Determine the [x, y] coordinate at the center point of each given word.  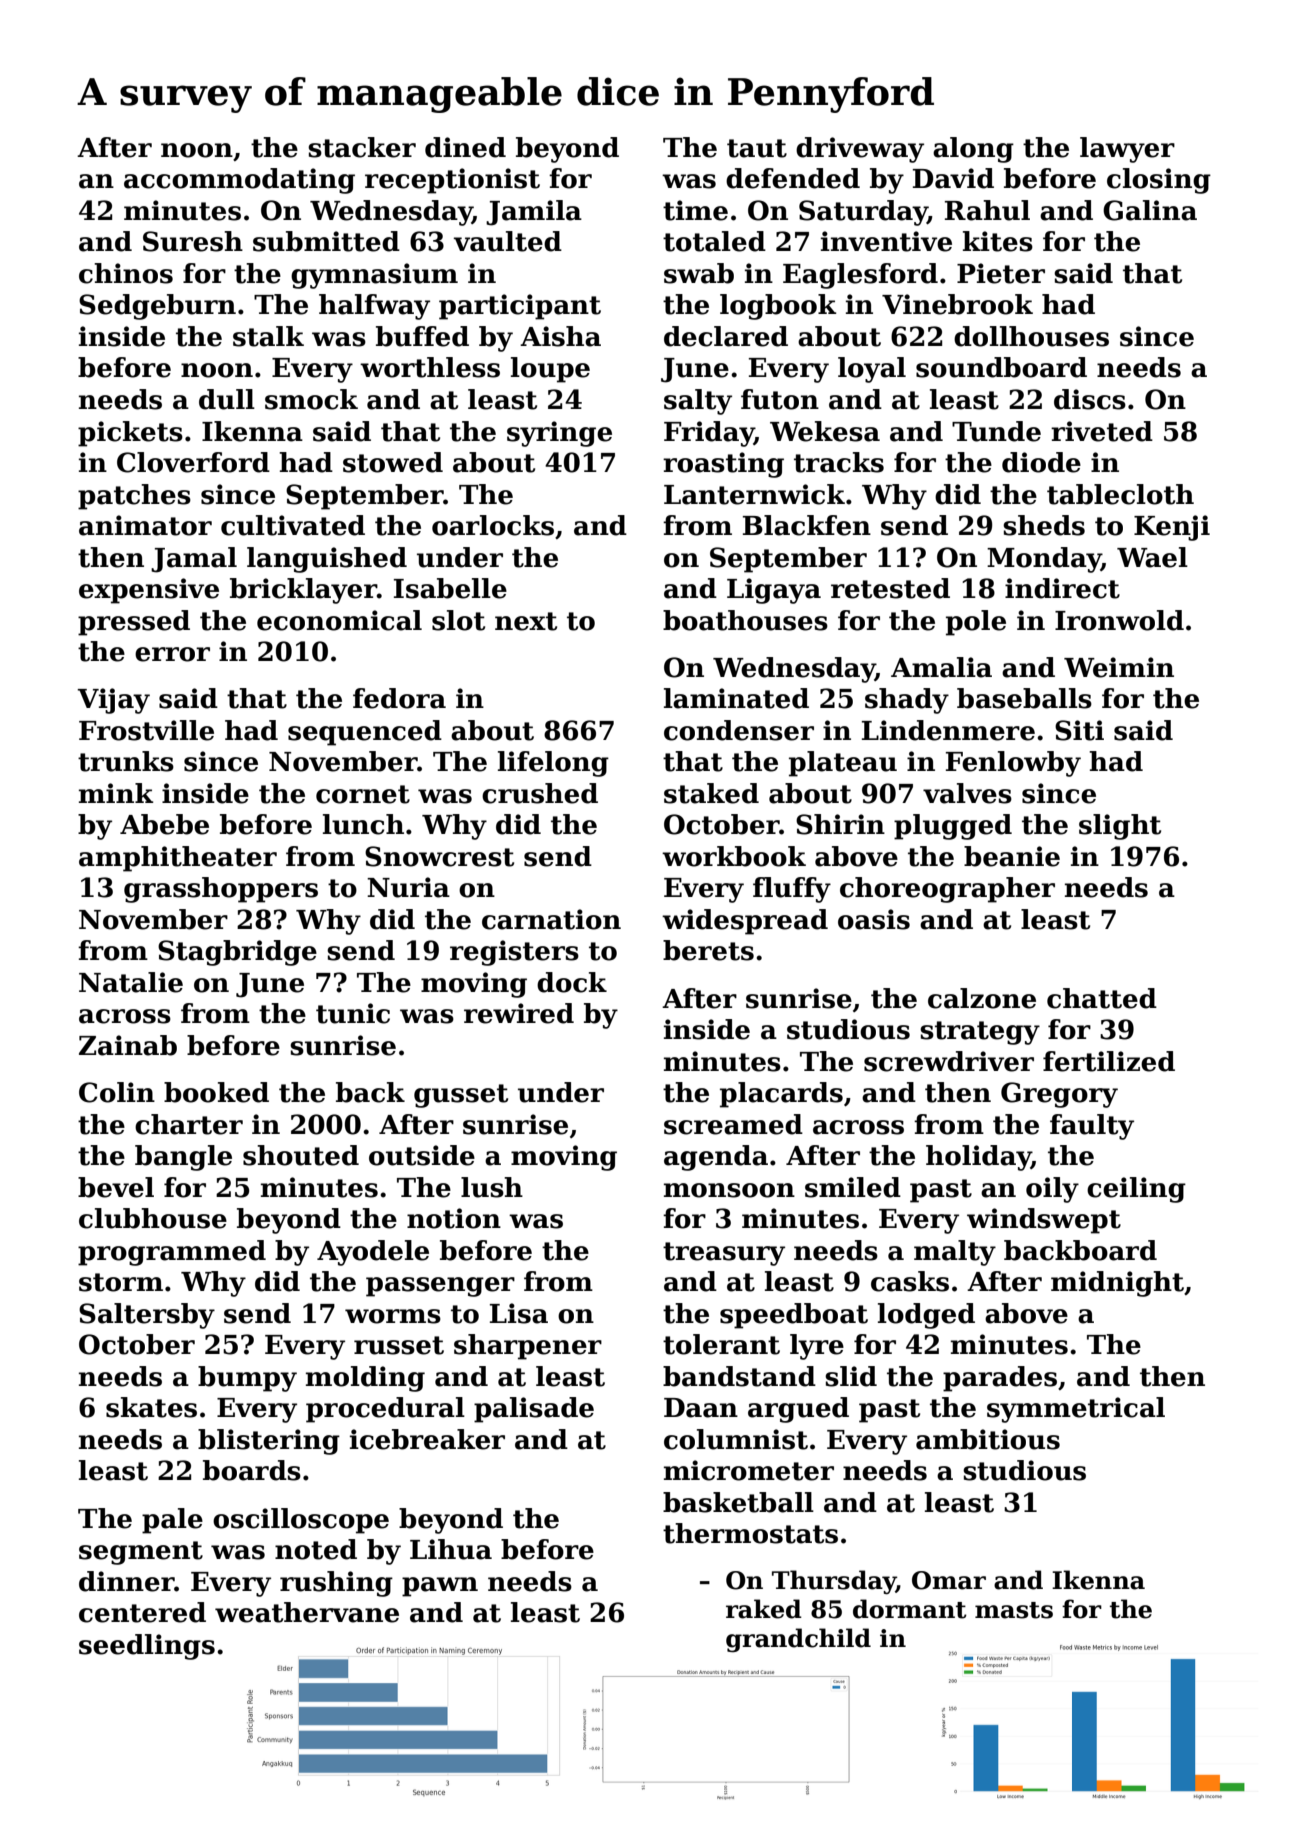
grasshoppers [221, 890]
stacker [362, 147]
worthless [430, 367]
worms [393, 1316]
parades [1000, 1379]
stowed [393, 462]
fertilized [1109, 1061]
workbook [734, 856]
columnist [736, 1439]
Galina [1150, 210]
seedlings [147, 1647]
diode [1041, 462]
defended [793, 178]
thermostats [750, 1533]
